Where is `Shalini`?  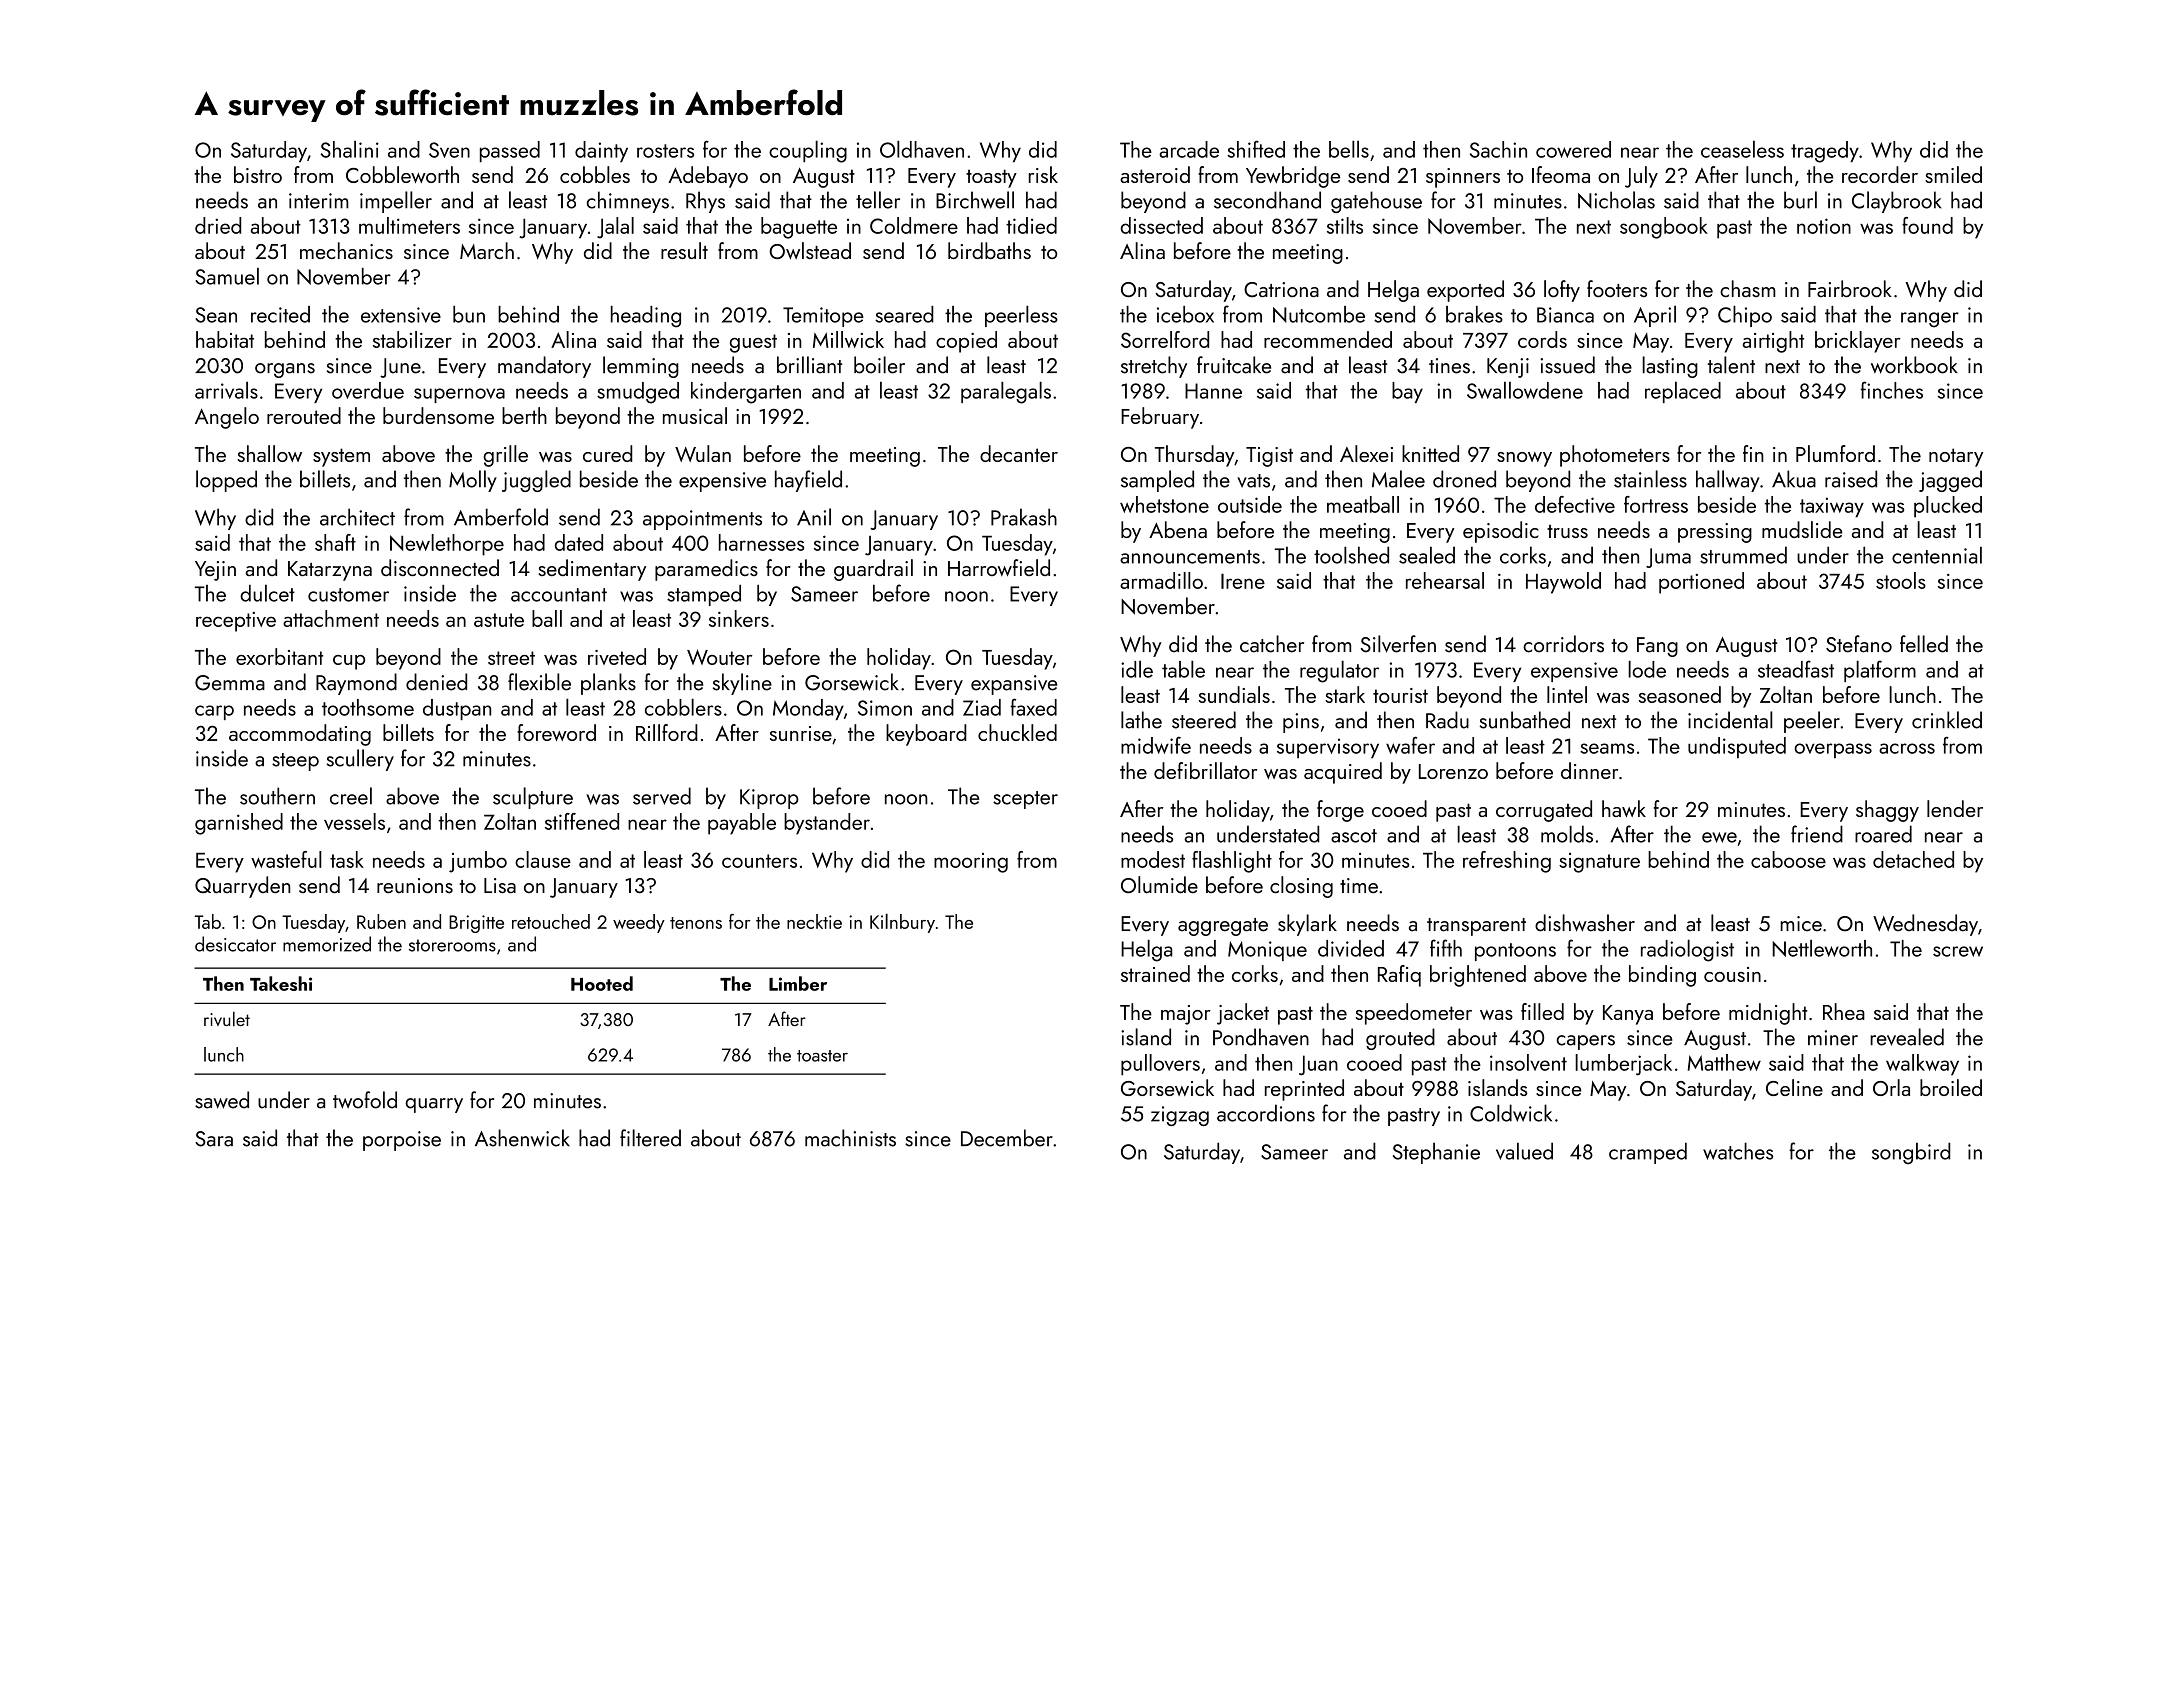 Shalini is located at coordinates (350, 149).
